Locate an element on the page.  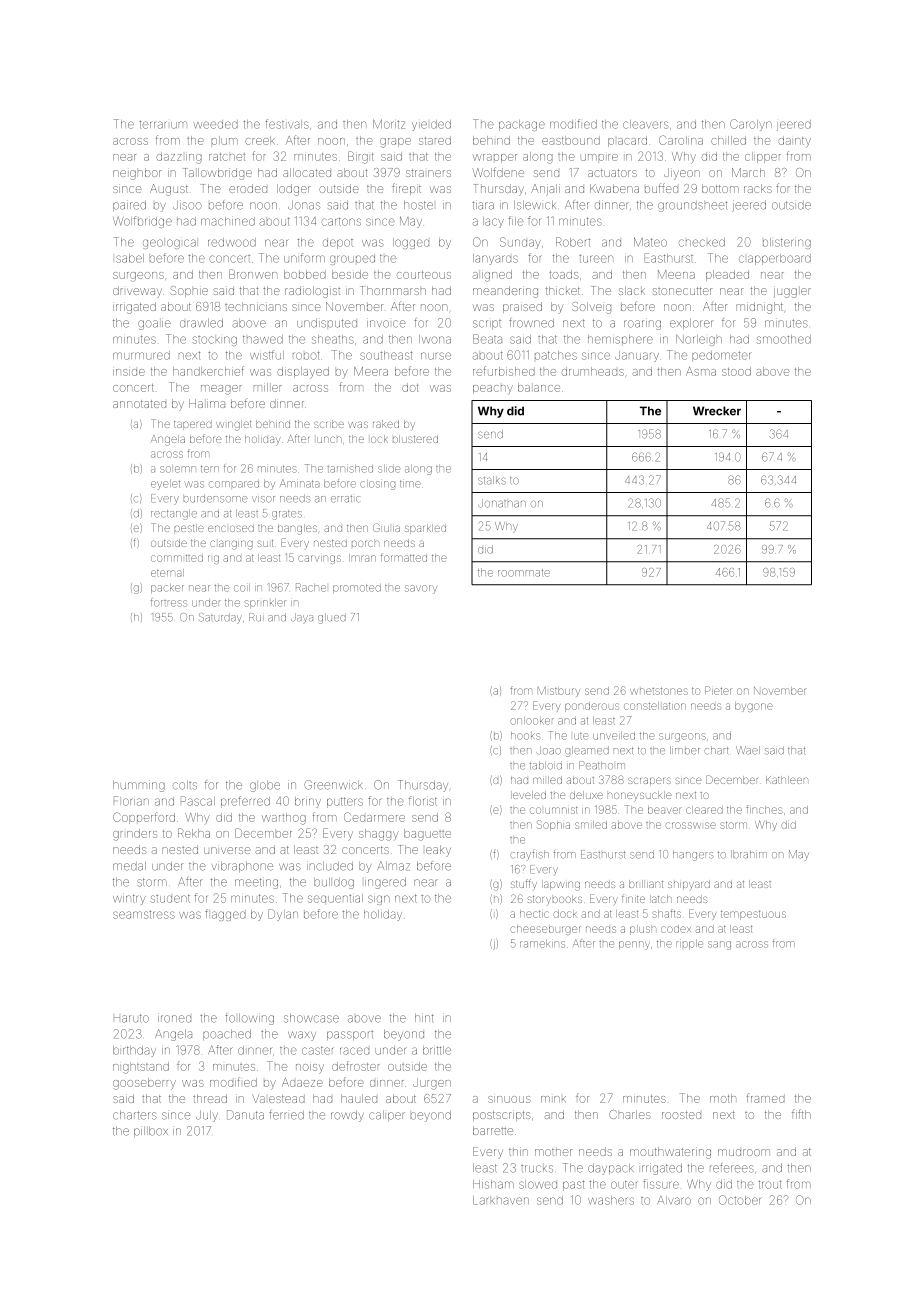
roommate is located at coordinates (524, 573).
